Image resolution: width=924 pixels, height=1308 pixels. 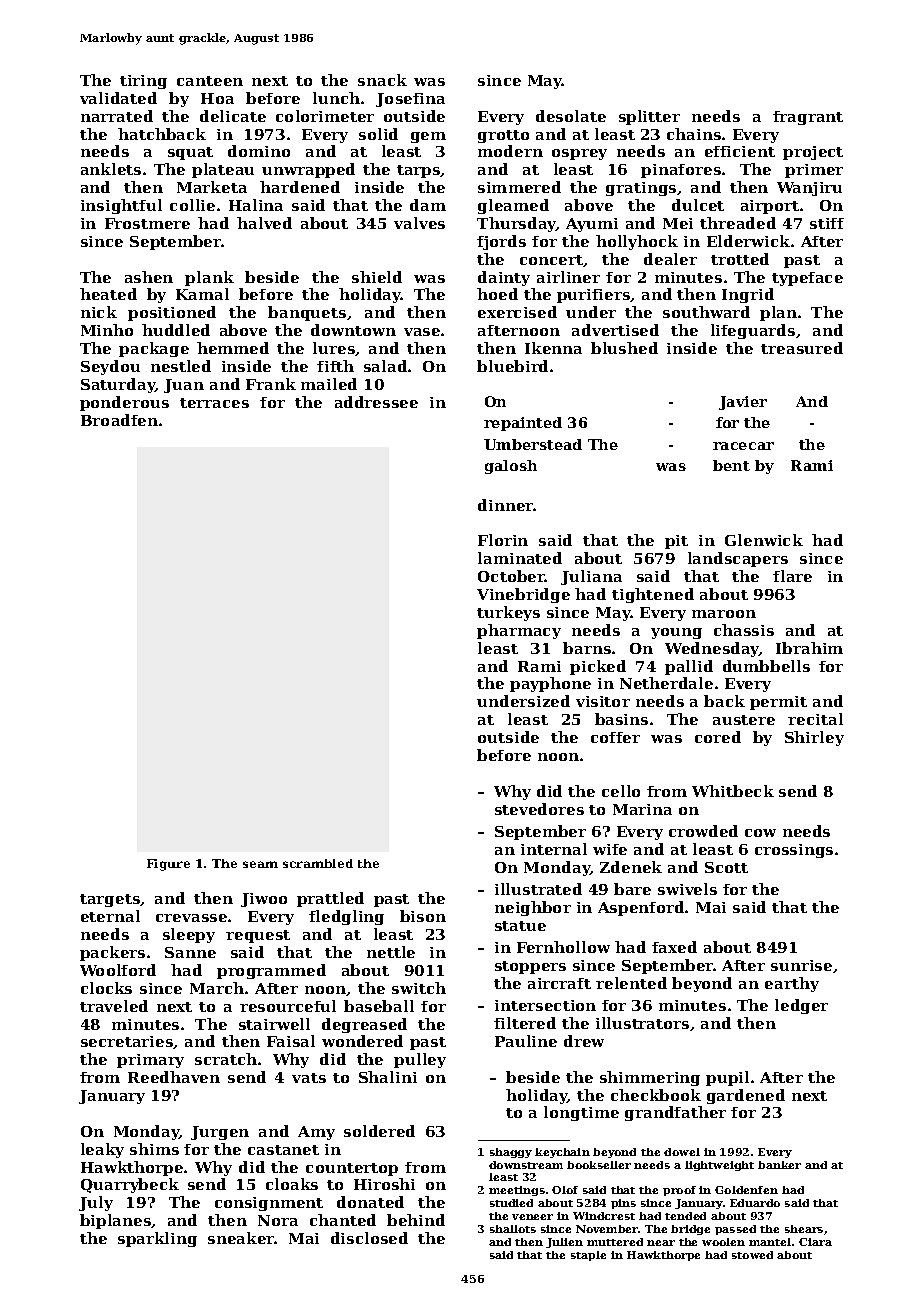 What do you see at coordinates (119, 420) in the page?
I see `Broadfen` at bounding box center [119, 420].
